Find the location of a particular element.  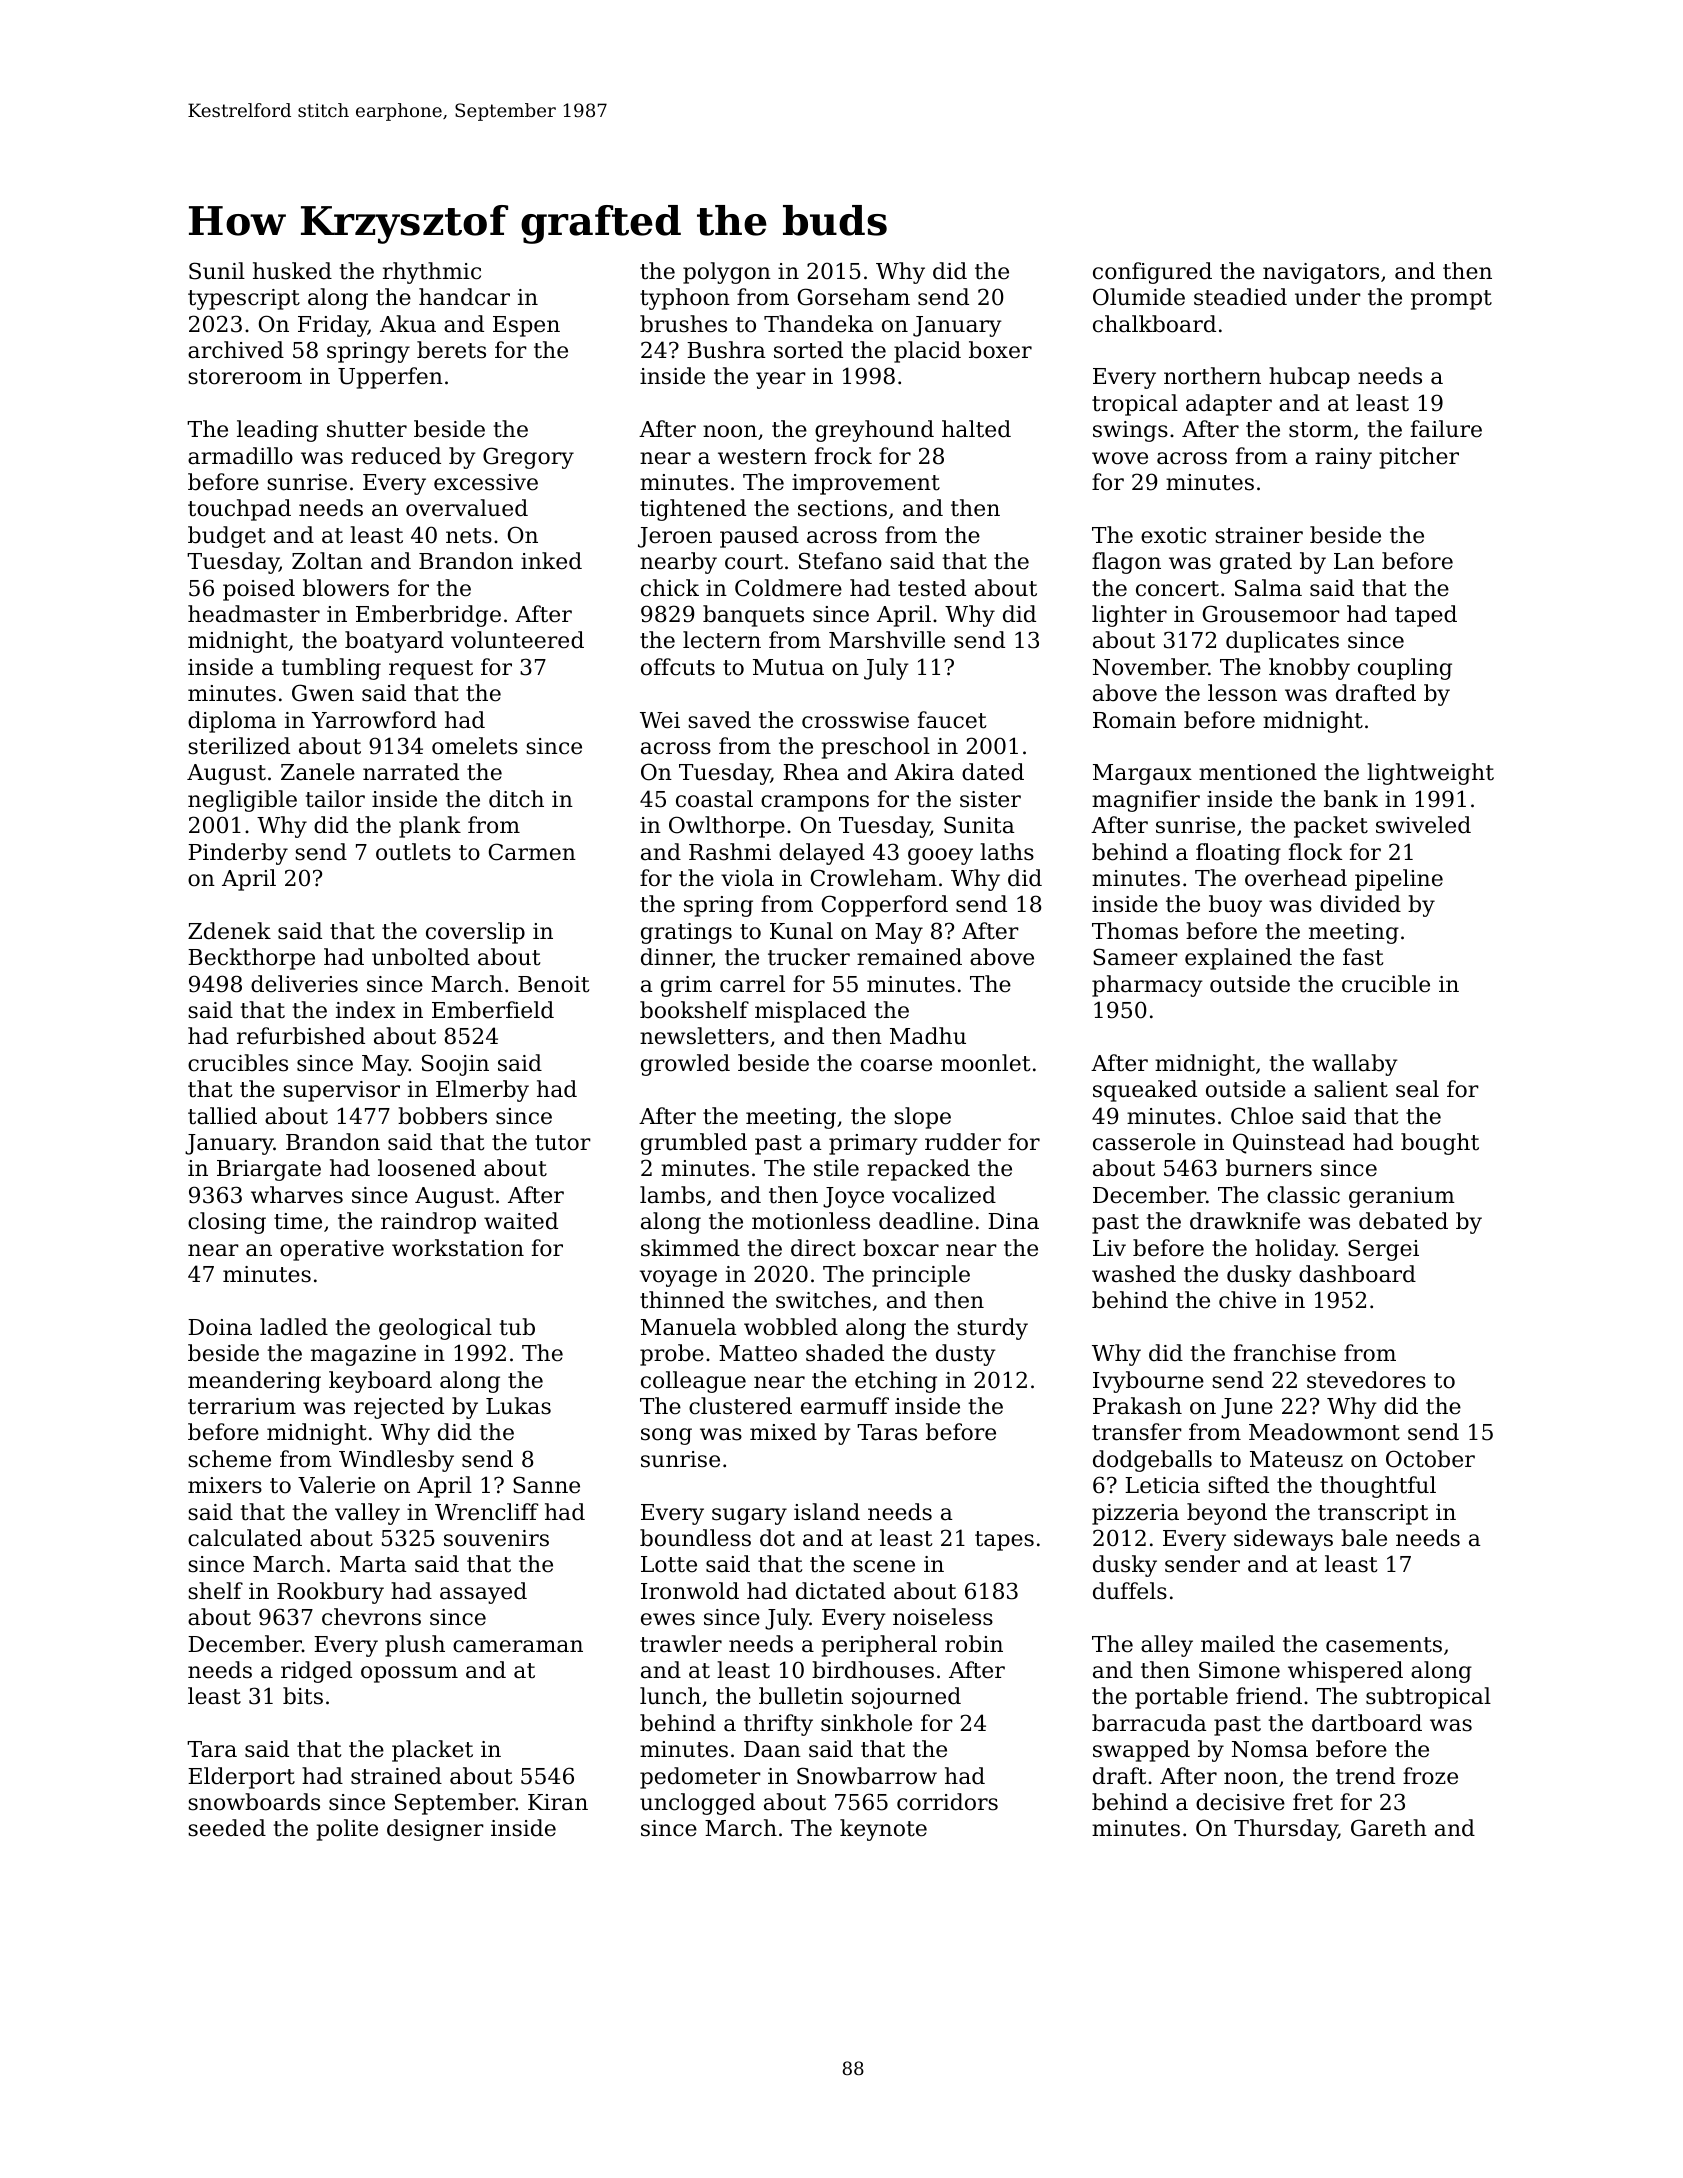

tailor is located at coordinates (335, 799).
